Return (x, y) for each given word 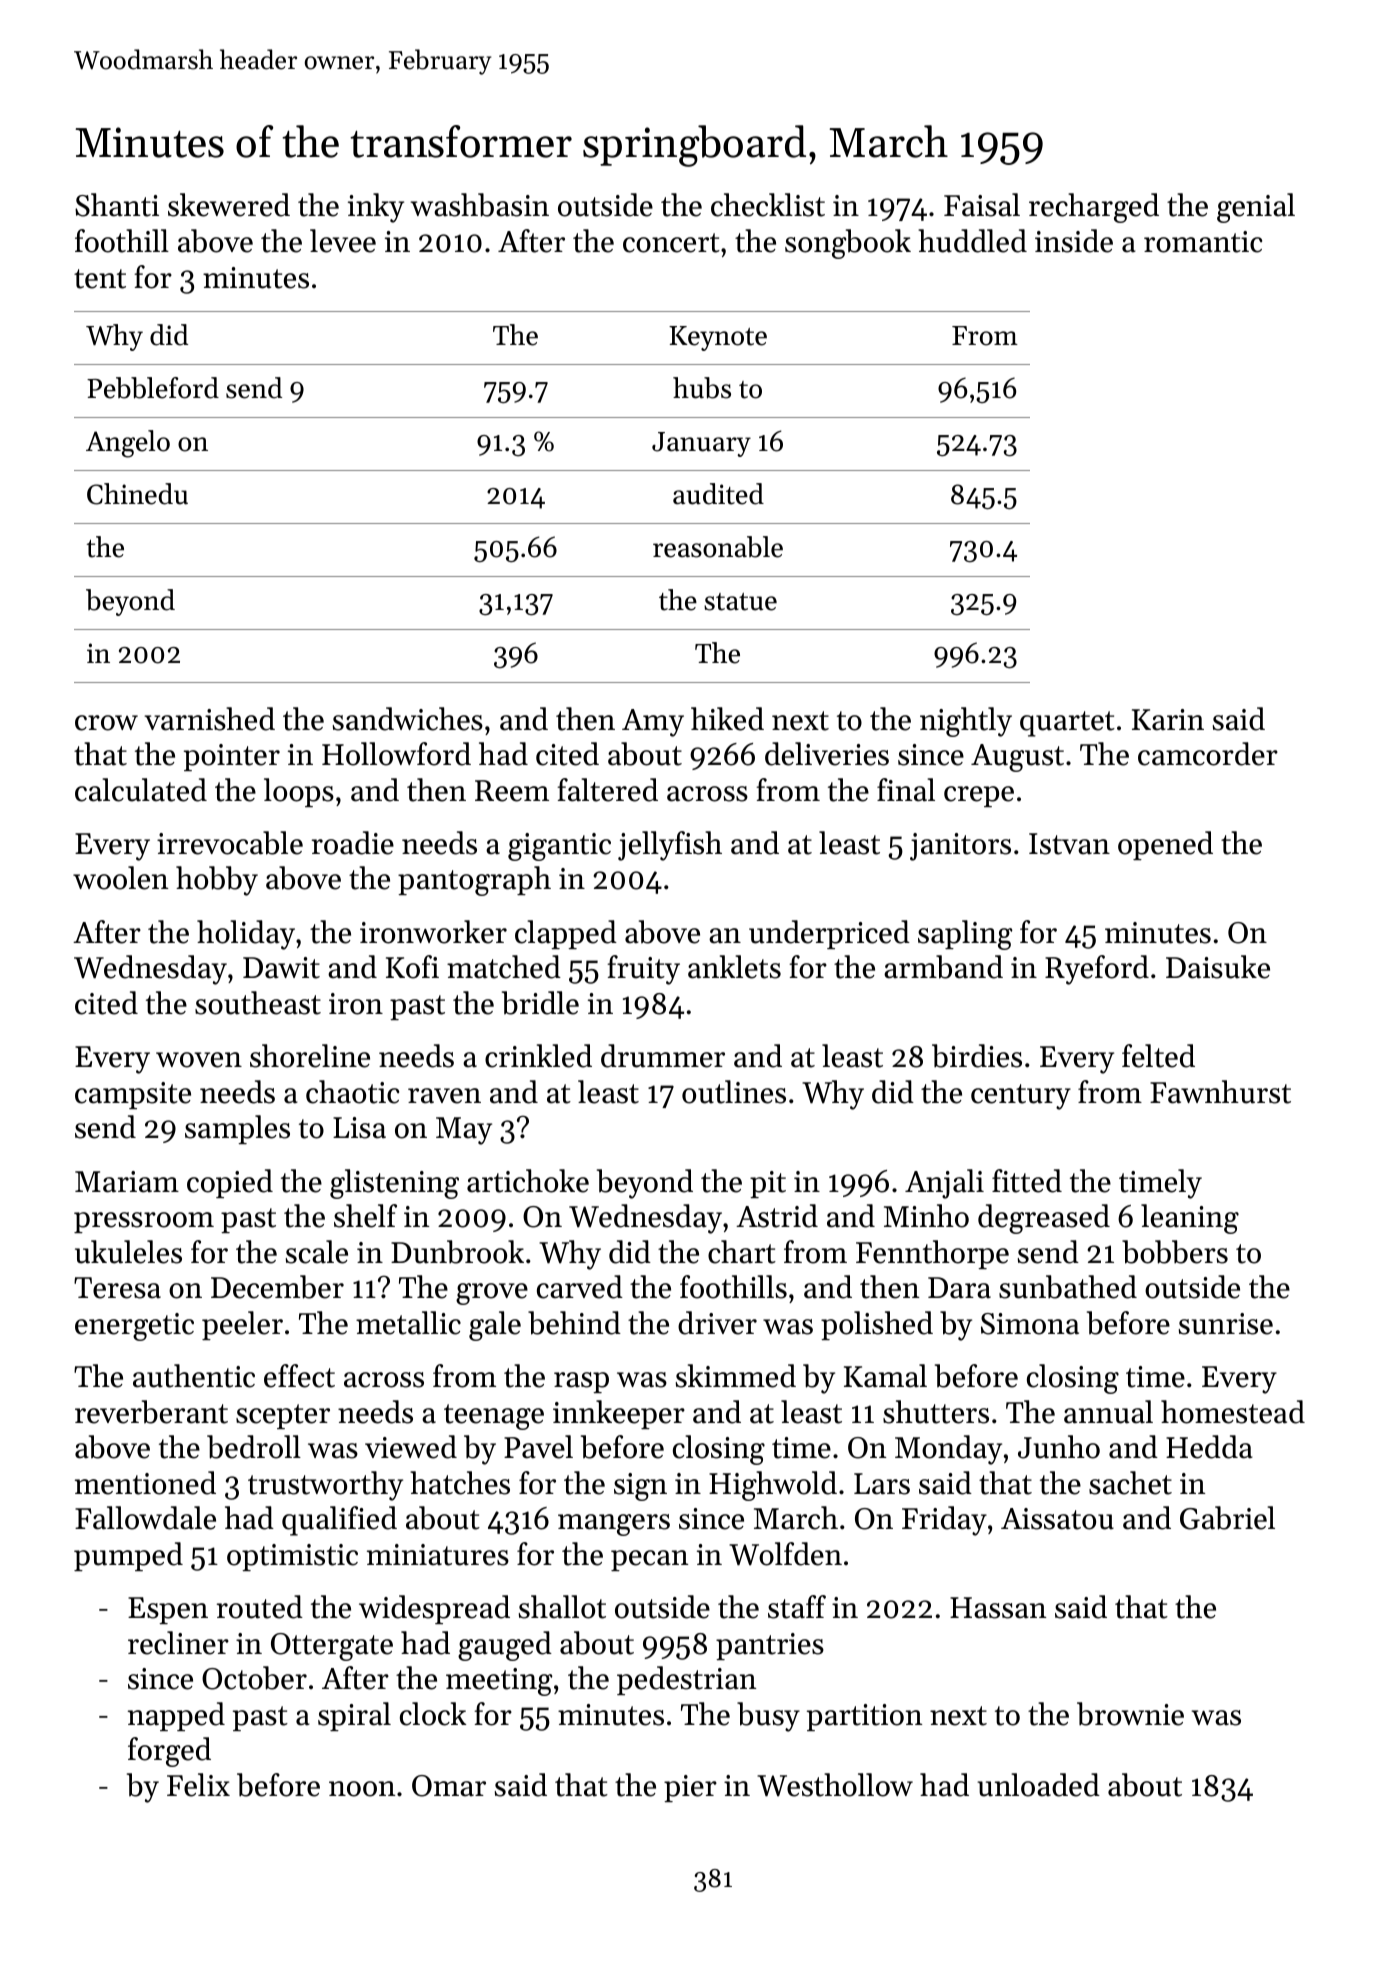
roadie (353, 843)
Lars (882, 1484)
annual (1108, 1412)
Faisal (982, 205)
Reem (512, 791)
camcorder (1208, 754)
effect (299, 1376)
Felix (198, 1785)
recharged (1094, 208)
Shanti (117, 205)
